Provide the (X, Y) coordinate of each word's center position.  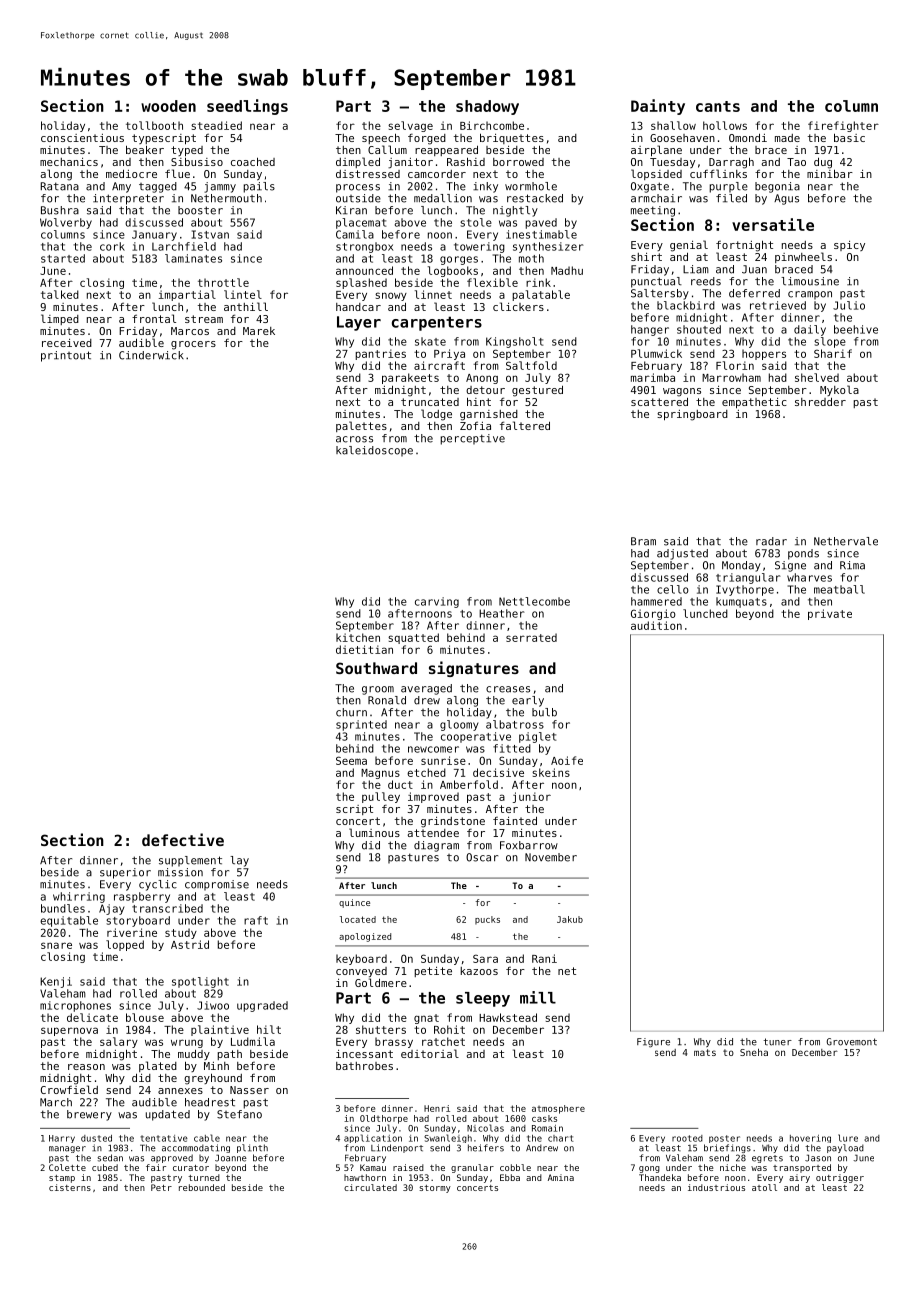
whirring (79, 897)
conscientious (82, 138)
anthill (246, 306)
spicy (849, 246)
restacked (535, 198)
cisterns (70, 1187)
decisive (498, 772)
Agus (786, 199)
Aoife (567, 760)
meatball (839, 589)
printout (66, 356)
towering (479, 247)
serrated (531, 637)
